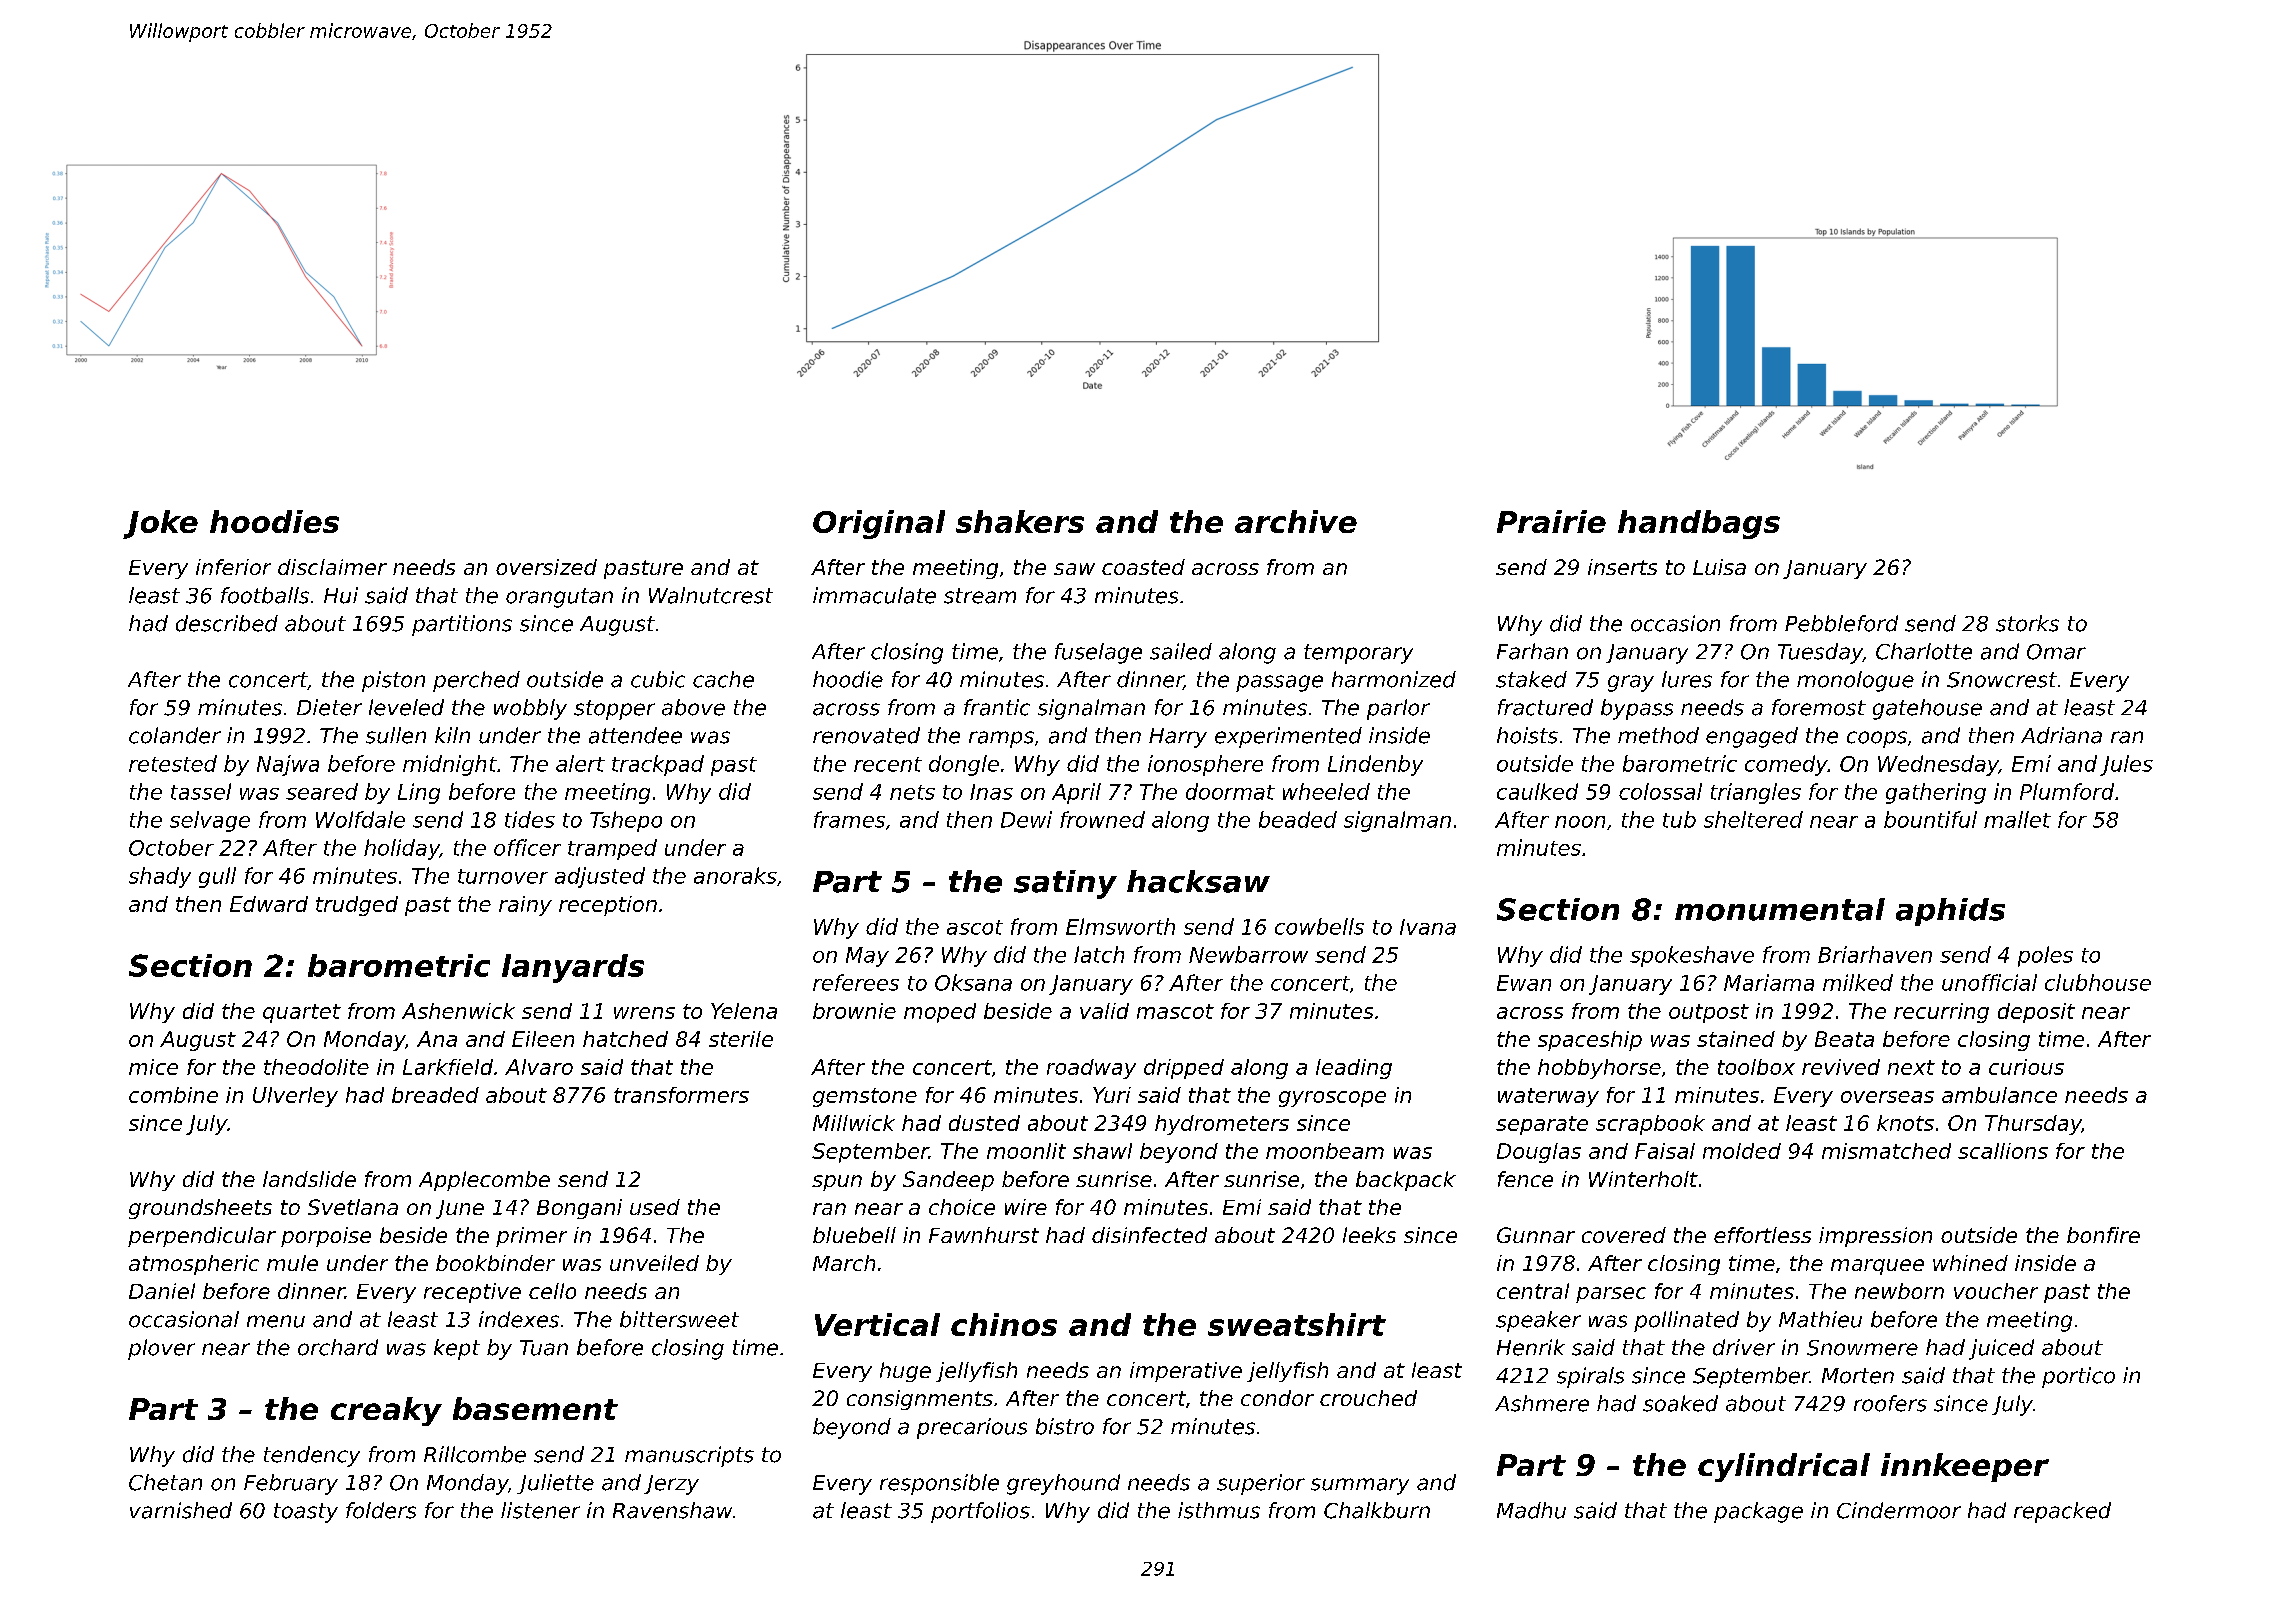 The width and height of the document is (2282, 1614). I want to click on shakers, so click(1020, 521).
